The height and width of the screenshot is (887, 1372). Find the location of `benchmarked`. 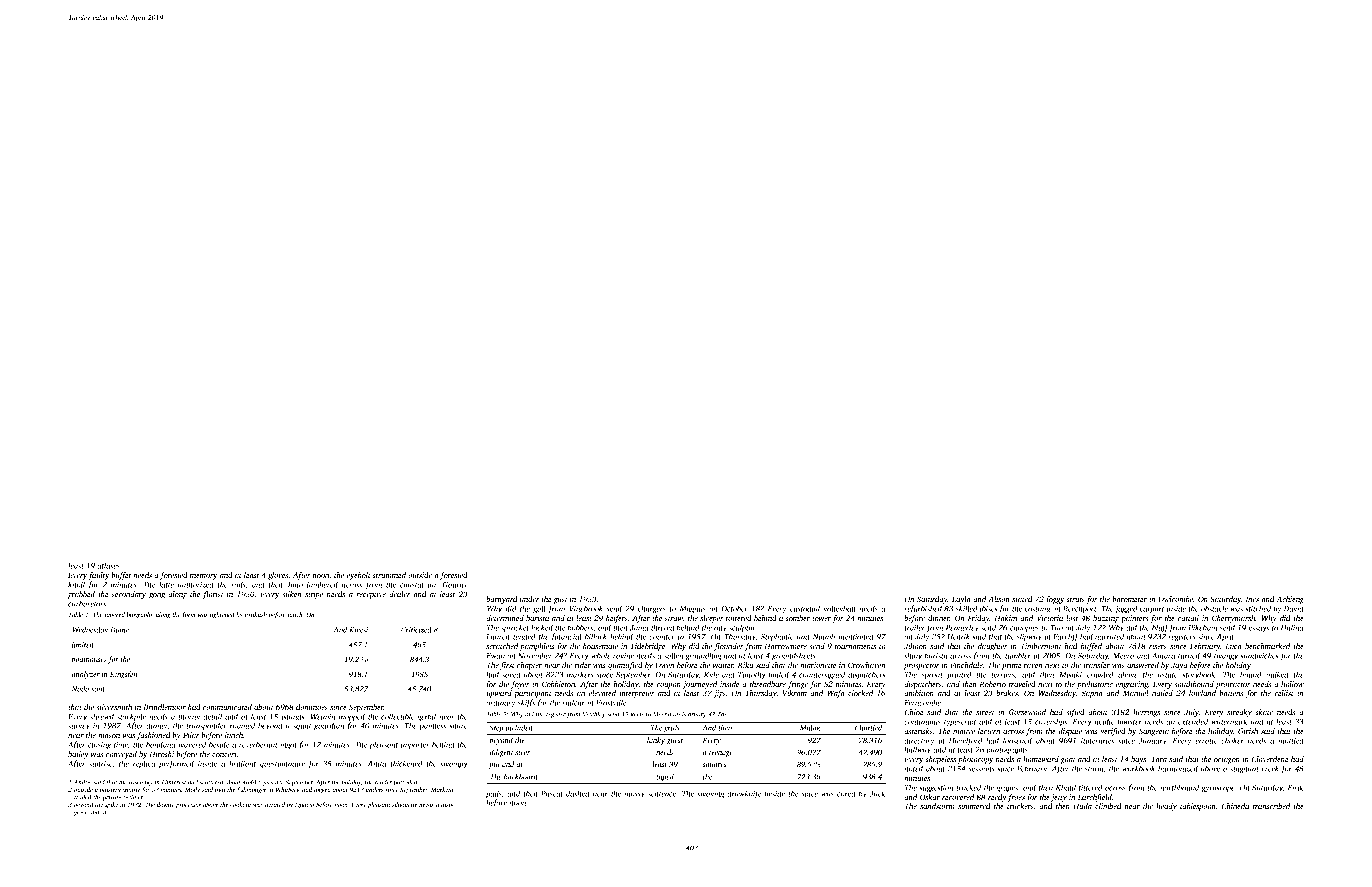

benchmarked is located at coordinates (1267, 646).
